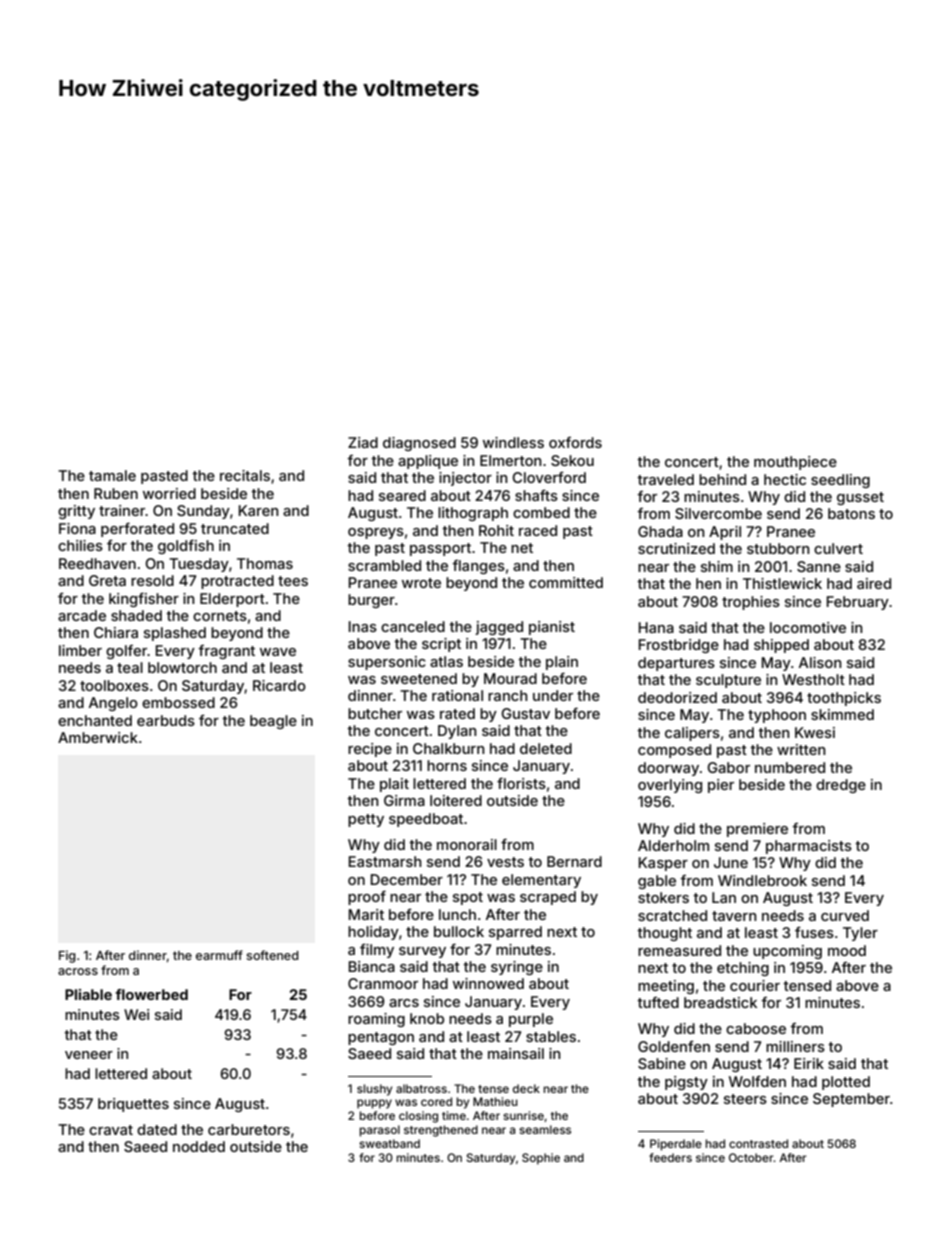  Describe the element at coordinates (801, 749) in the screenshot. I see `written` at that location.
